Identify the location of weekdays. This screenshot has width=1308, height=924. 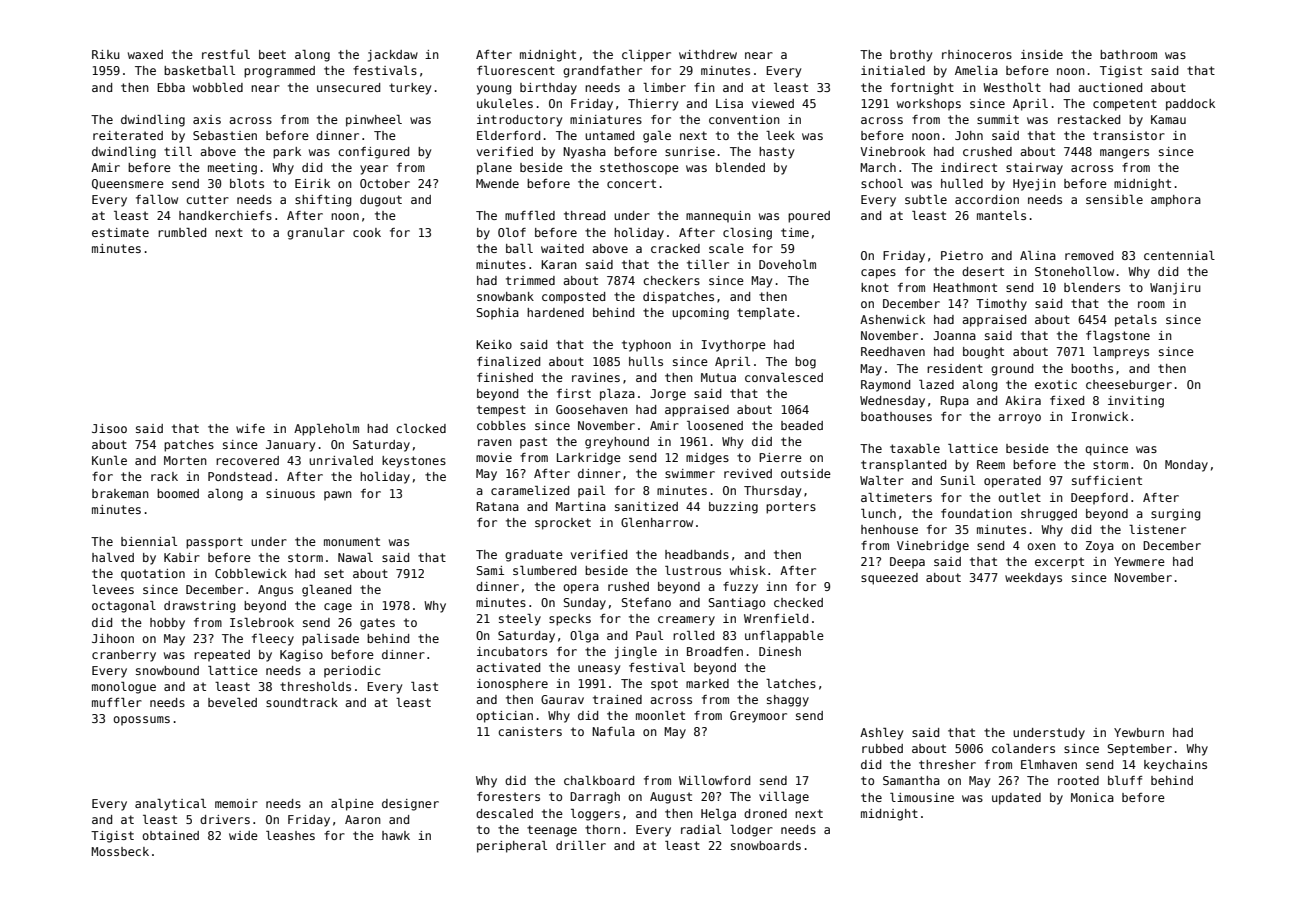
(1033, 579).
